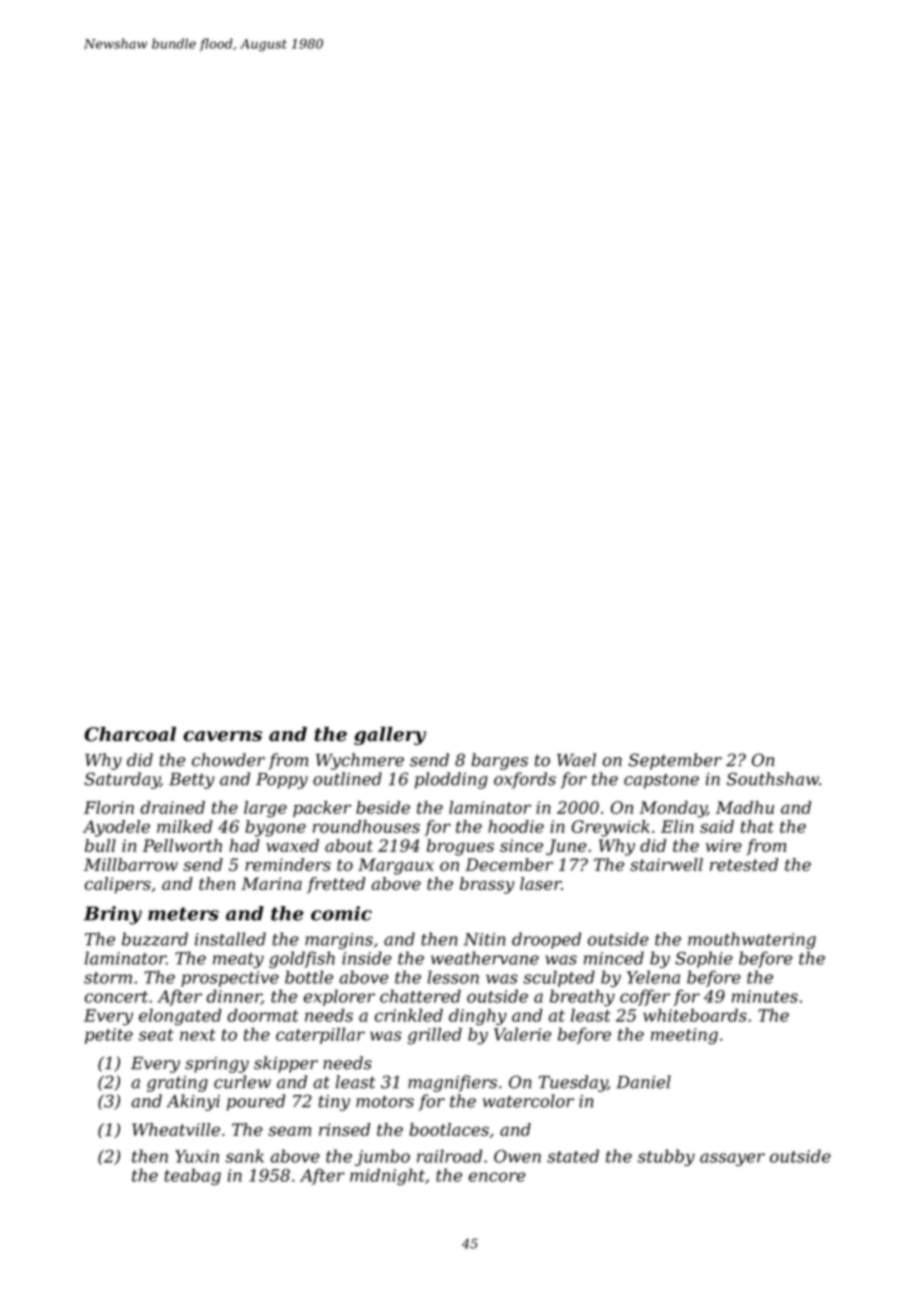 The image size is (924, 1308). I want to click on June, so click(566, 847).
